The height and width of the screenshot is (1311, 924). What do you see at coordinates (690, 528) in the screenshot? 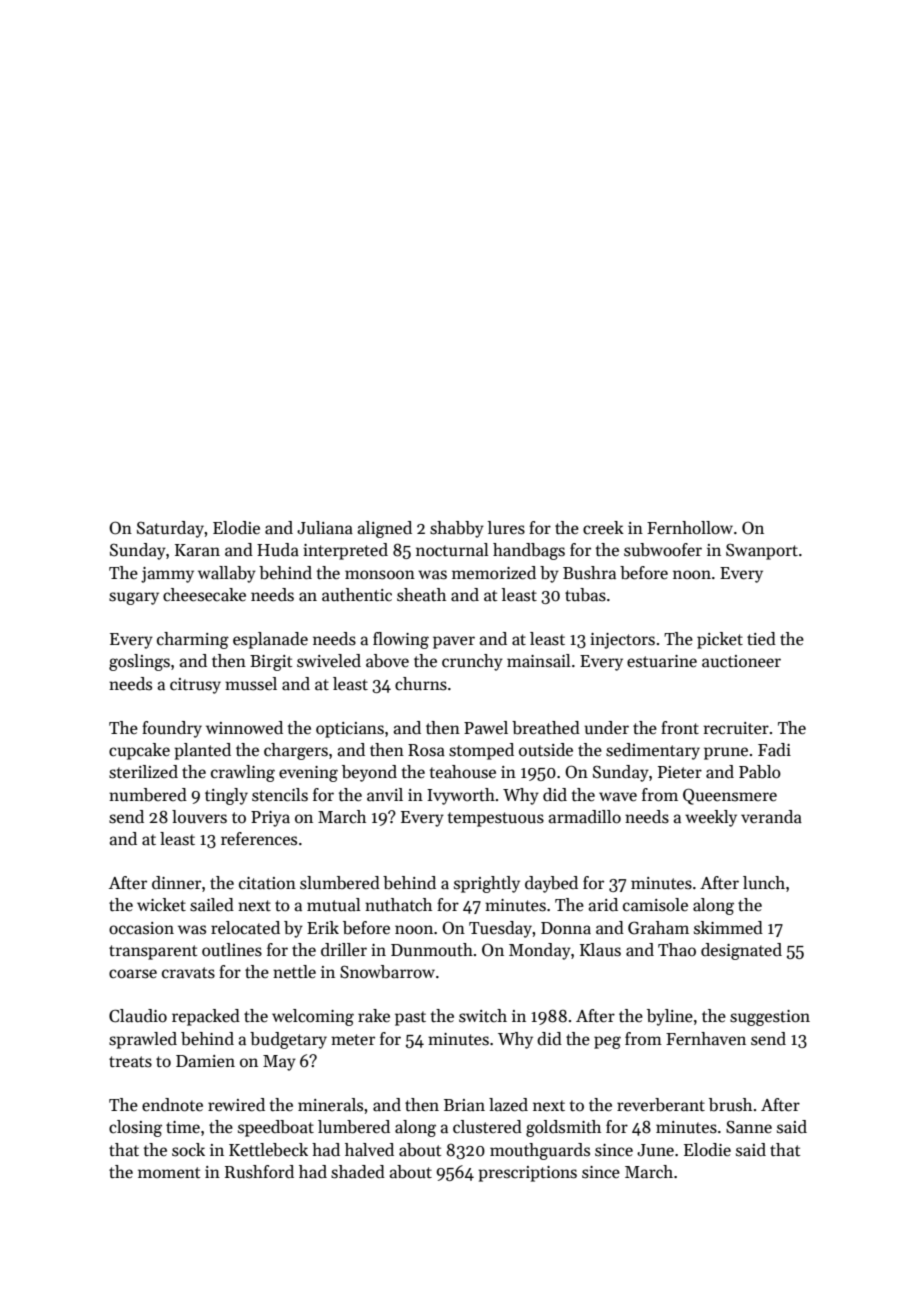
I see `Fernhollow` at bounding box center [690, 528].
